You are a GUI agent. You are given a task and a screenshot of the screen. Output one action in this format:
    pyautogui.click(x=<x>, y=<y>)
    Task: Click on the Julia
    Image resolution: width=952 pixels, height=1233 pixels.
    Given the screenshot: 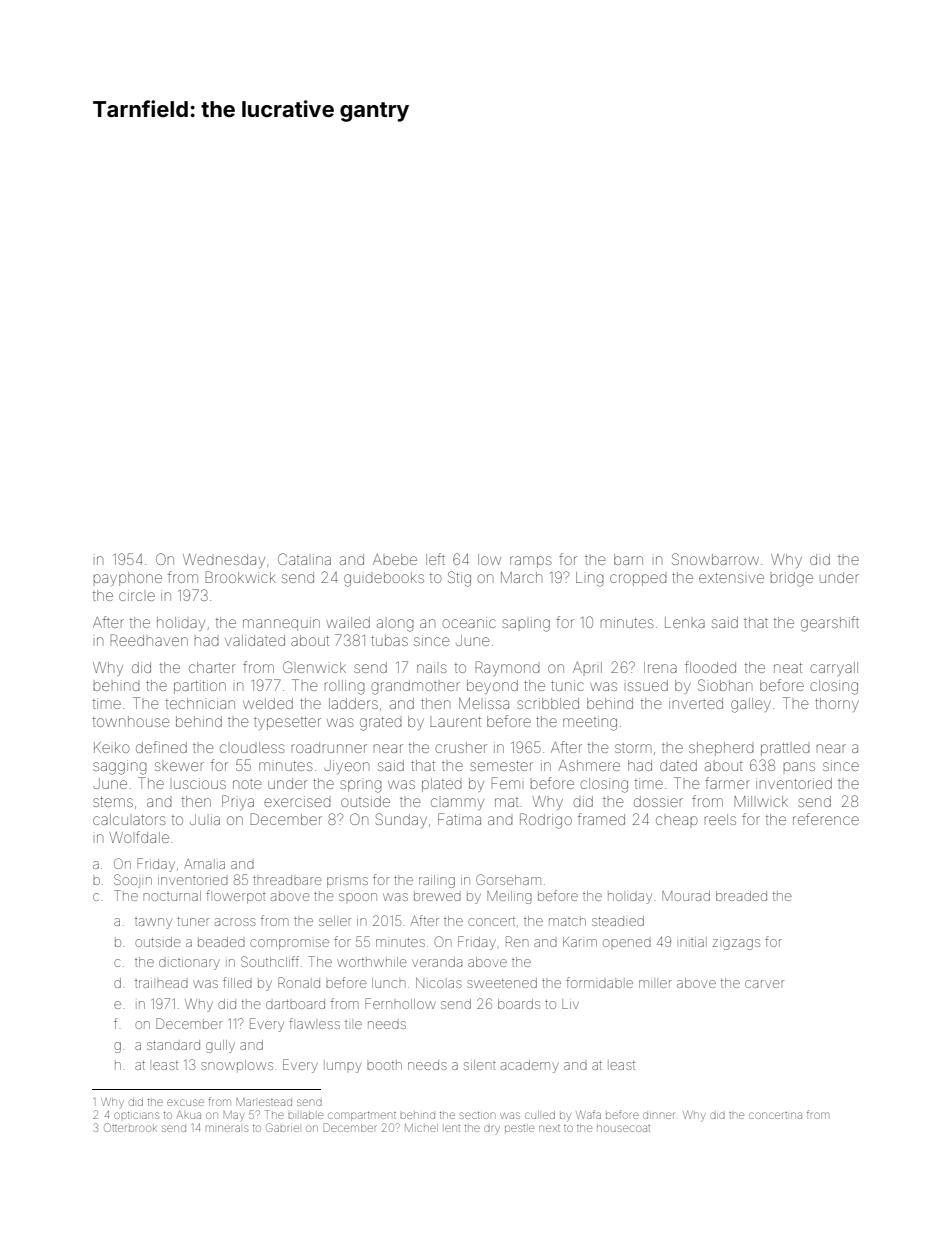 What is the action you would take?
    pyautogui.click(x=205, y=819)
